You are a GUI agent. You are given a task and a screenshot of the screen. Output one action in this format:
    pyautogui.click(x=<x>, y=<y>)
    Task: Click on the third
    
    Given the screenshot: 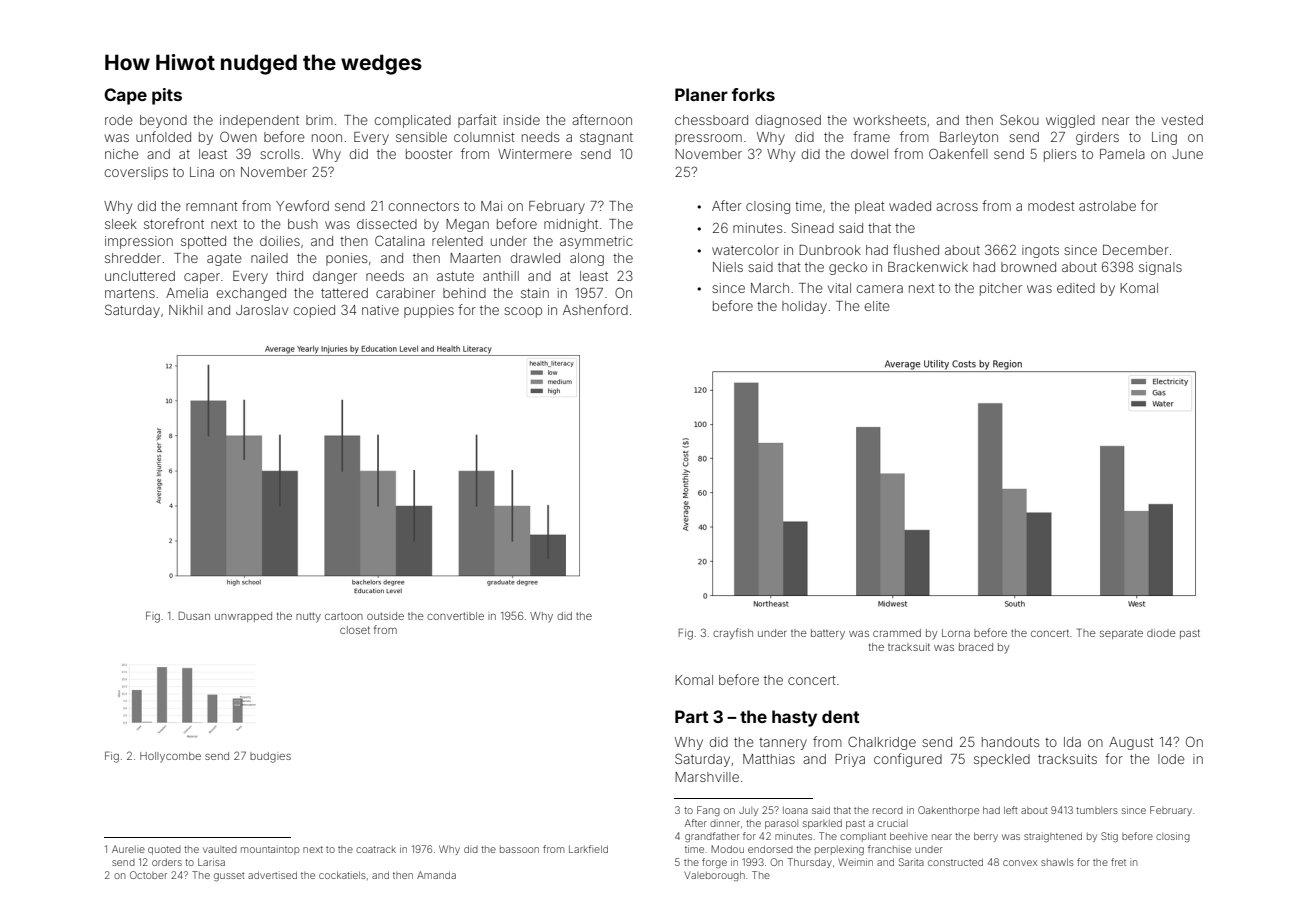 What is the action you would take?
    pyautogui.click(x=289, y=276)
